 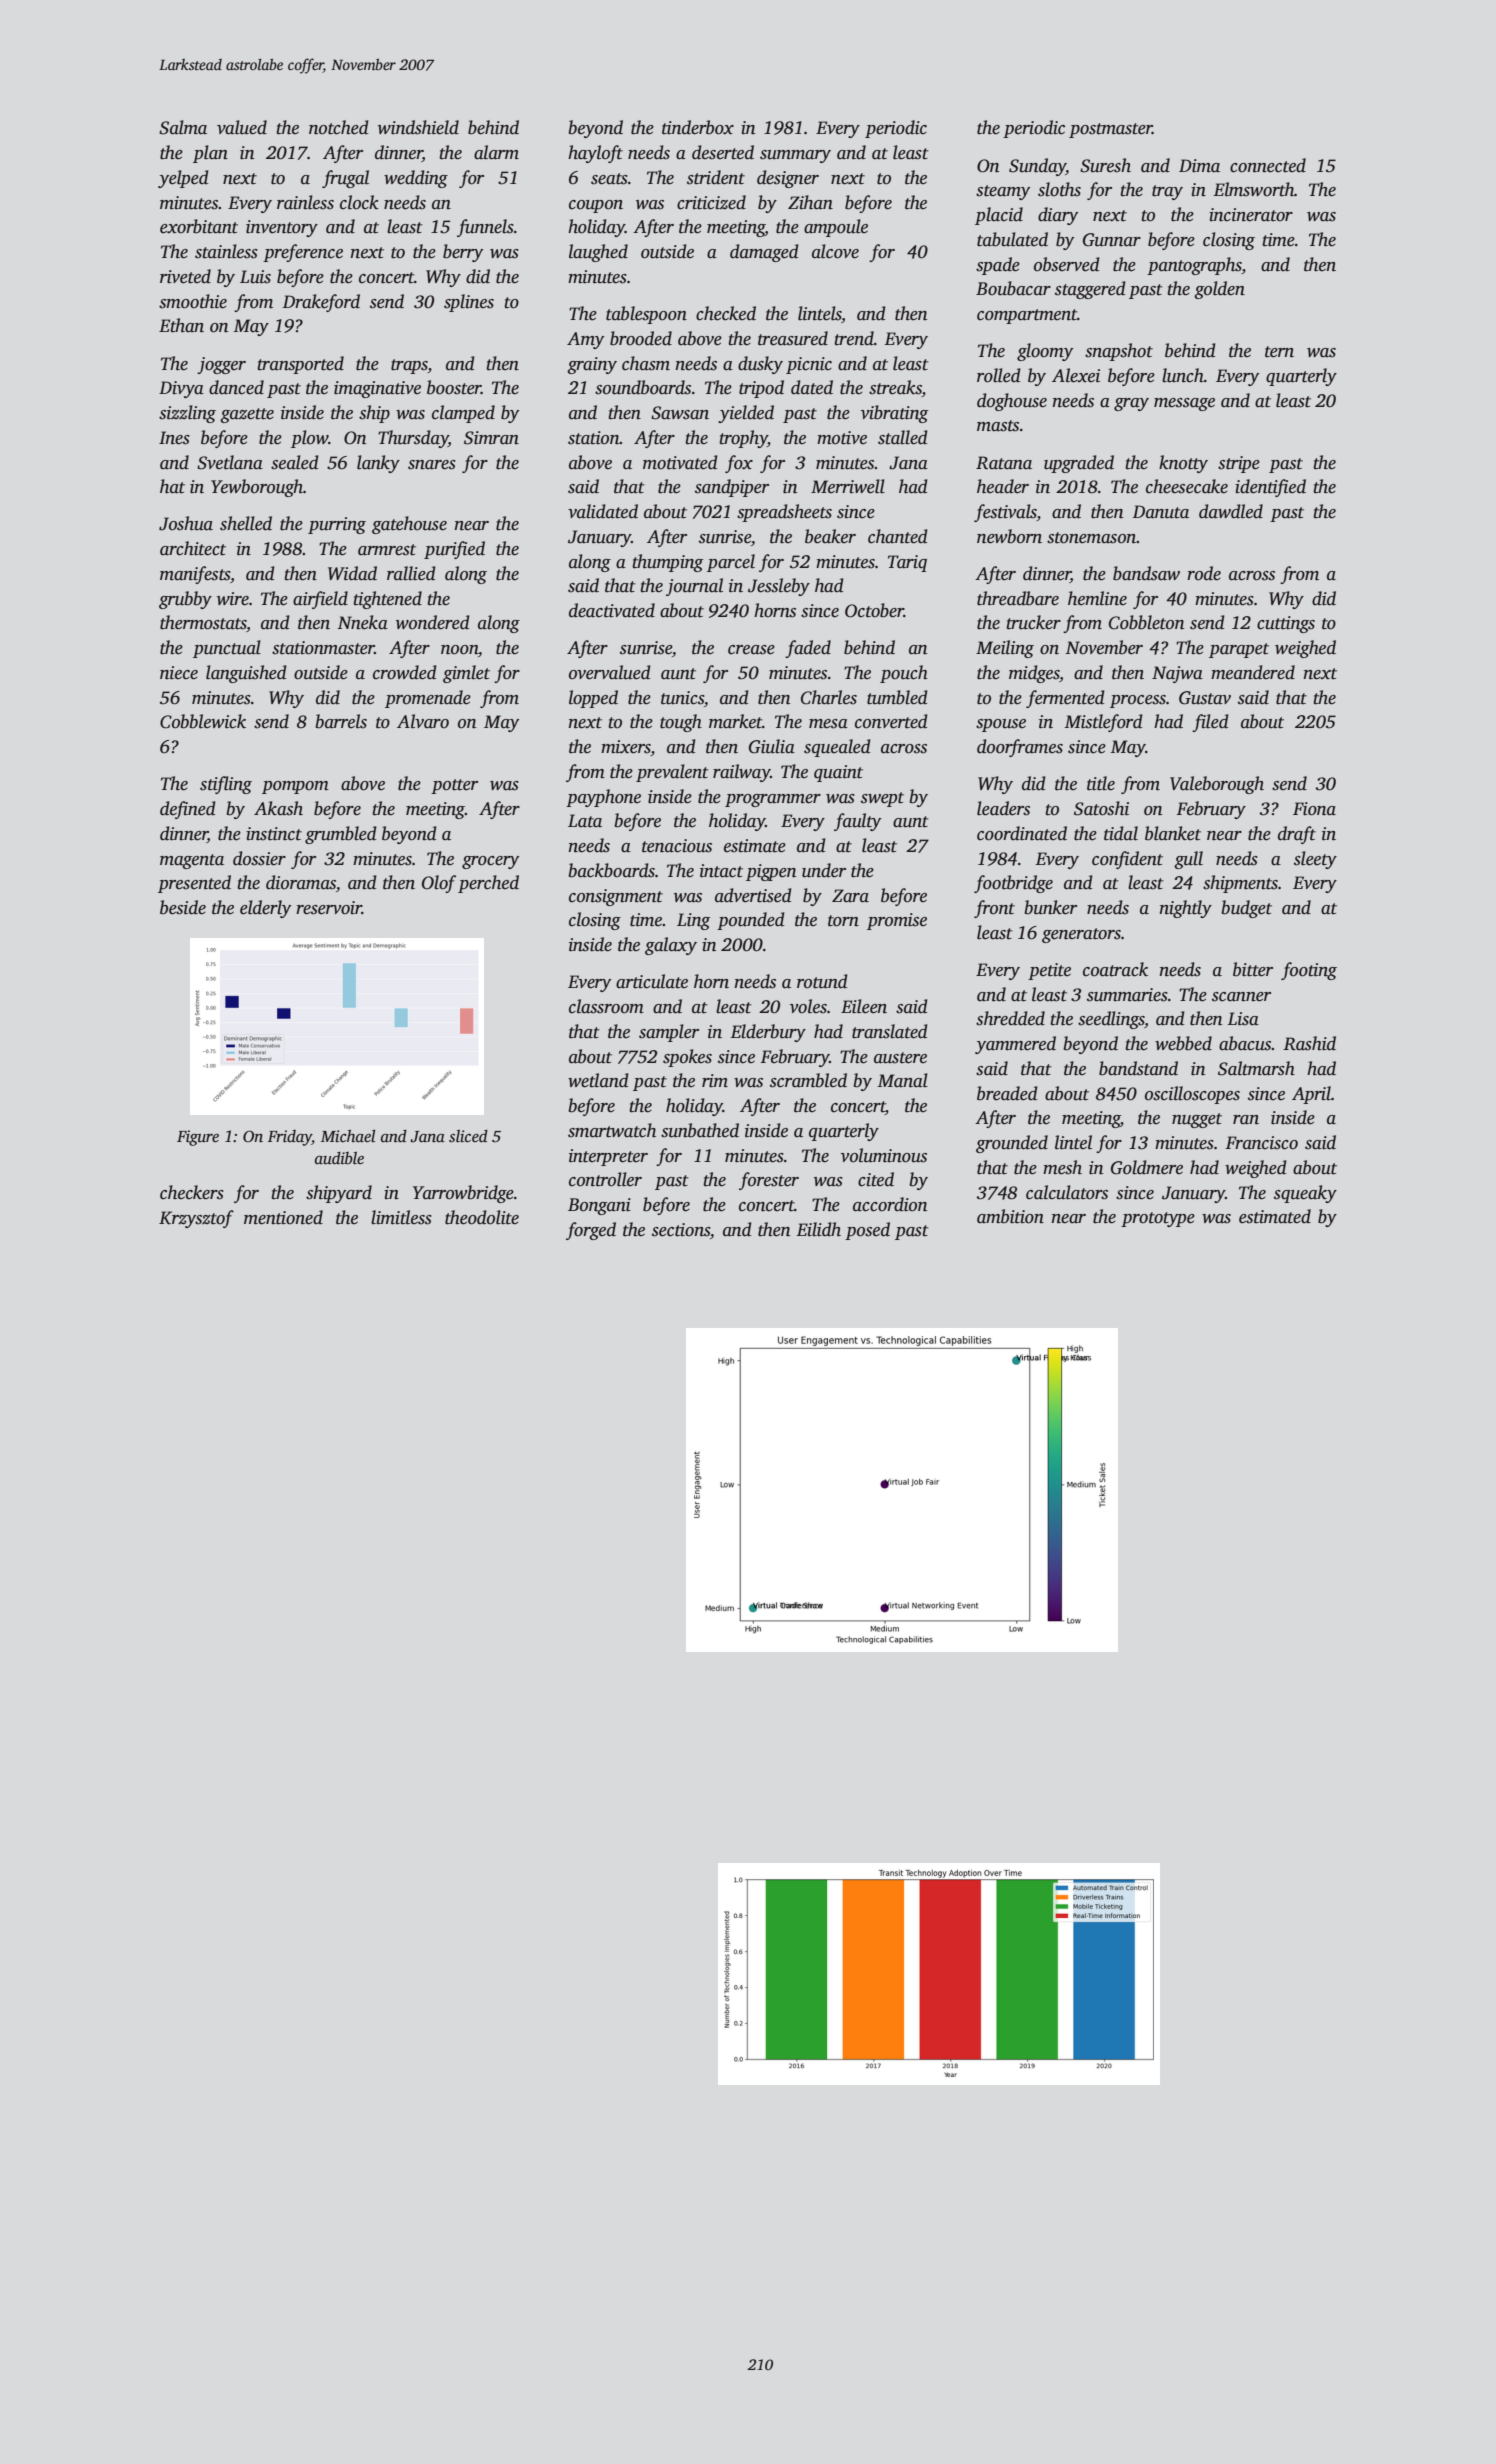 What do you see at coordinates (652, 981) in the screenshot?
I see `articulate` at bounding box center [652, 981].
